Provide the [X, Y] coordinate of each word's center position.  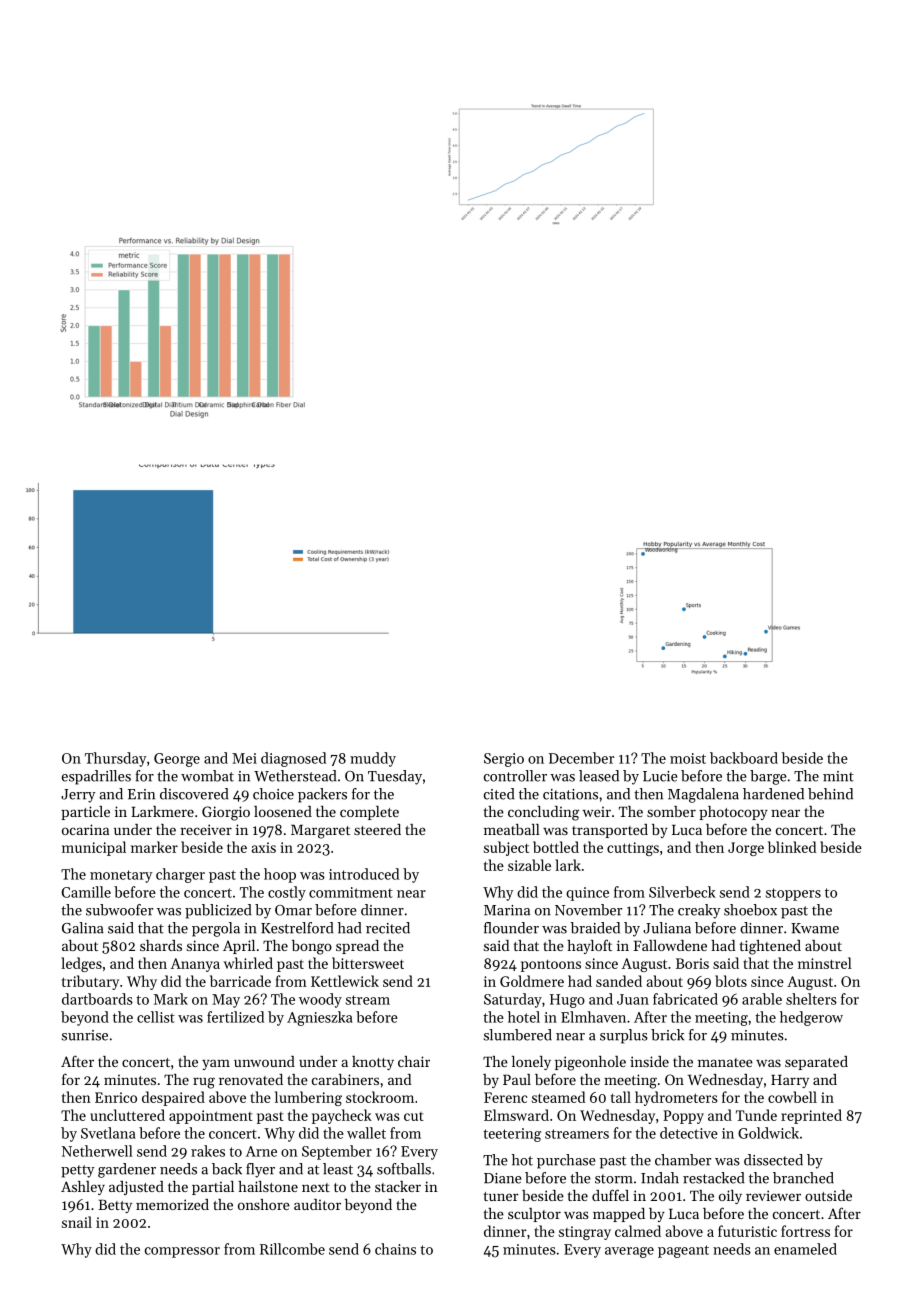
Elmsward [516, 1115]
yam [216, 1064]
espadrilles [96, 777]
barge [768, 777]
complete [369, 813]
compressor [182, 1252]
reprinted [811, 1116]
